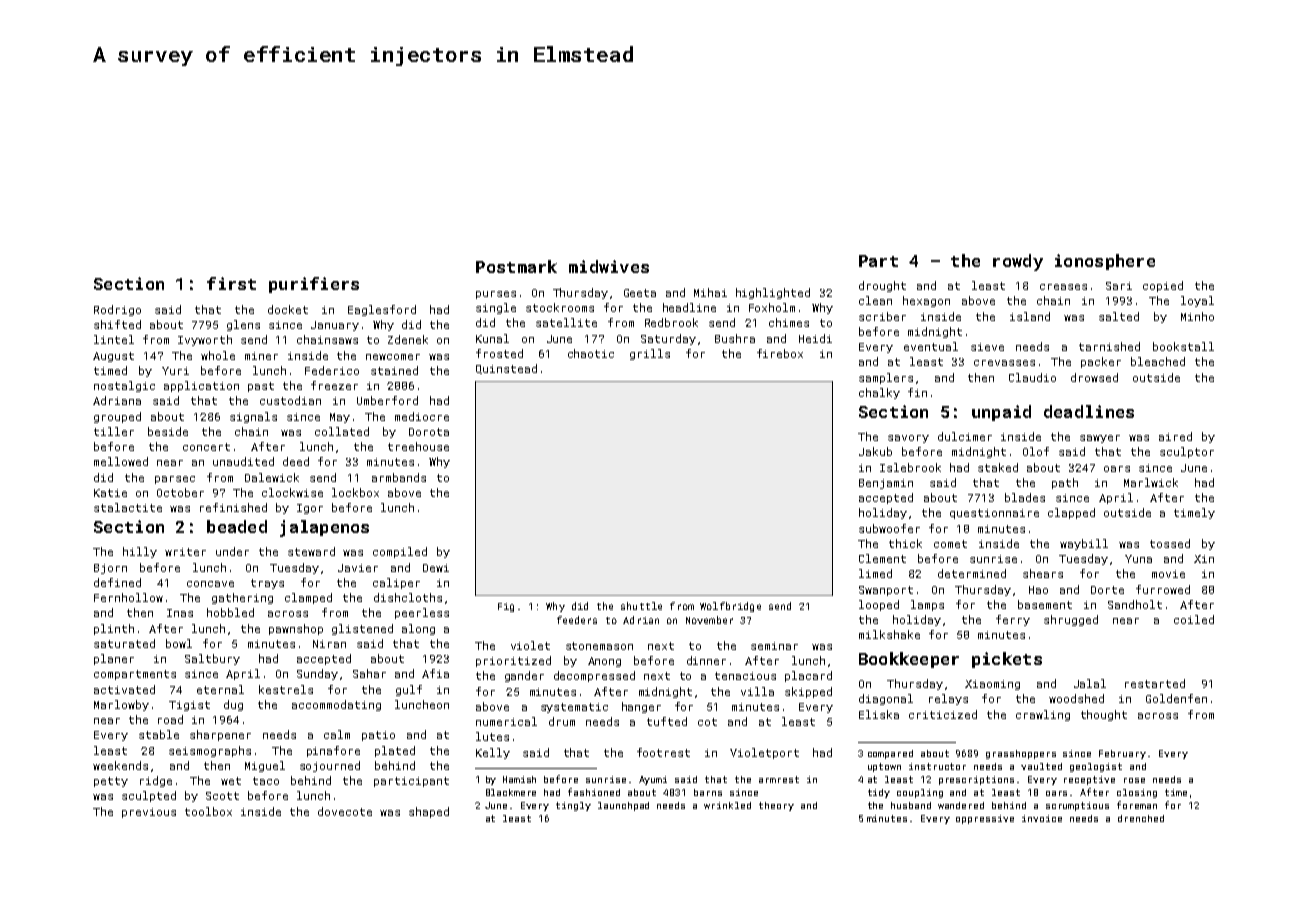 The image size is (1308, 924). Describe the element at coordinates (212, 659) in the page. I see `Saltbury` at that location.
